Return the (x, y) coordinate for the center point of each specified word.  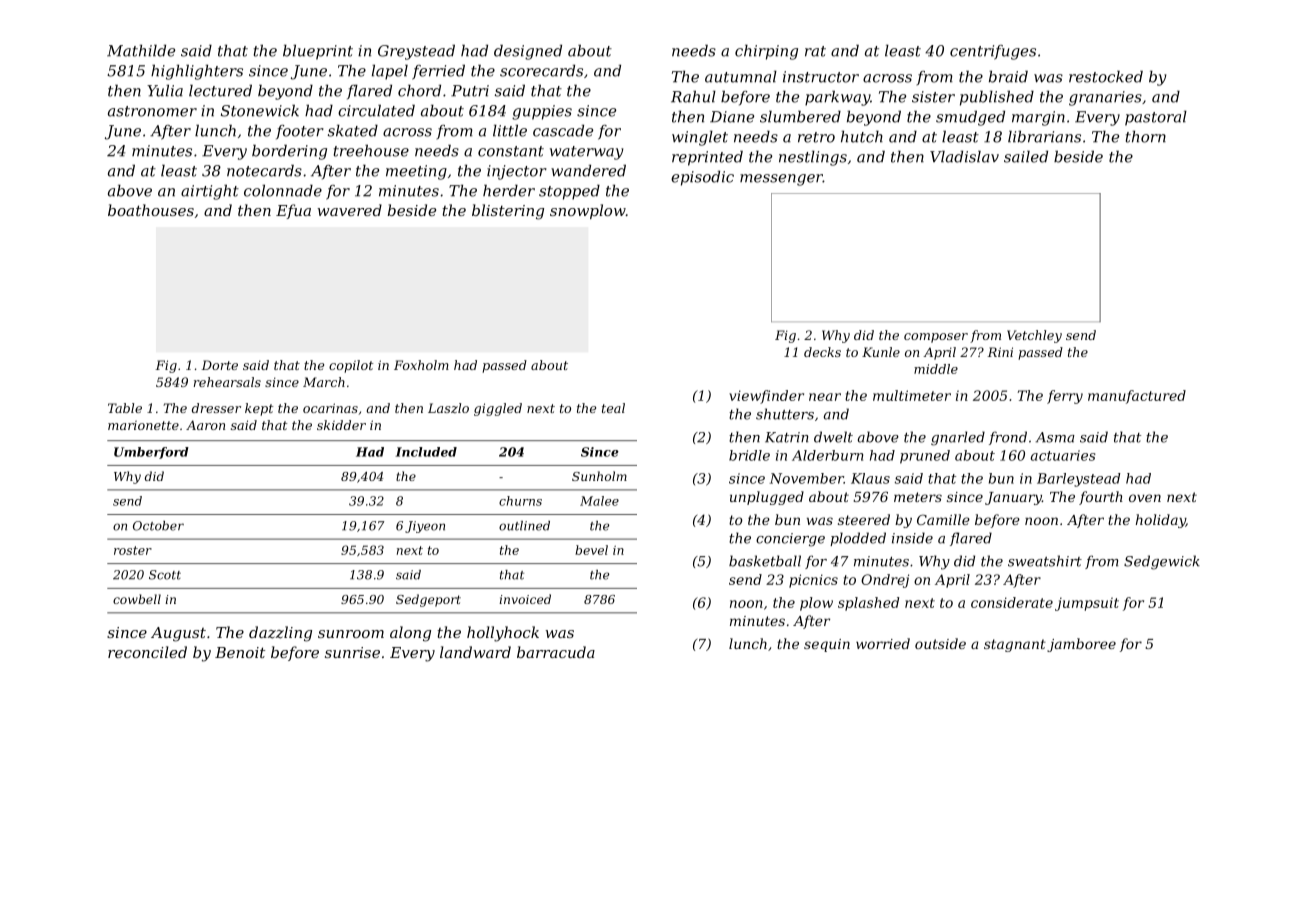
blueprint (318, 52)
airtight (210, 192)
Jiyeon (425, 527)
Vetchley (1034, 336)
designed (528, 52)
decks (822, 352)
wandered (588, 170)
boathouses (151, 210)
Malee (599, 501)
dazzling (280, 634)
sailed (1026, 156)
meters (918, 497)
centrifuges (993, 52)
